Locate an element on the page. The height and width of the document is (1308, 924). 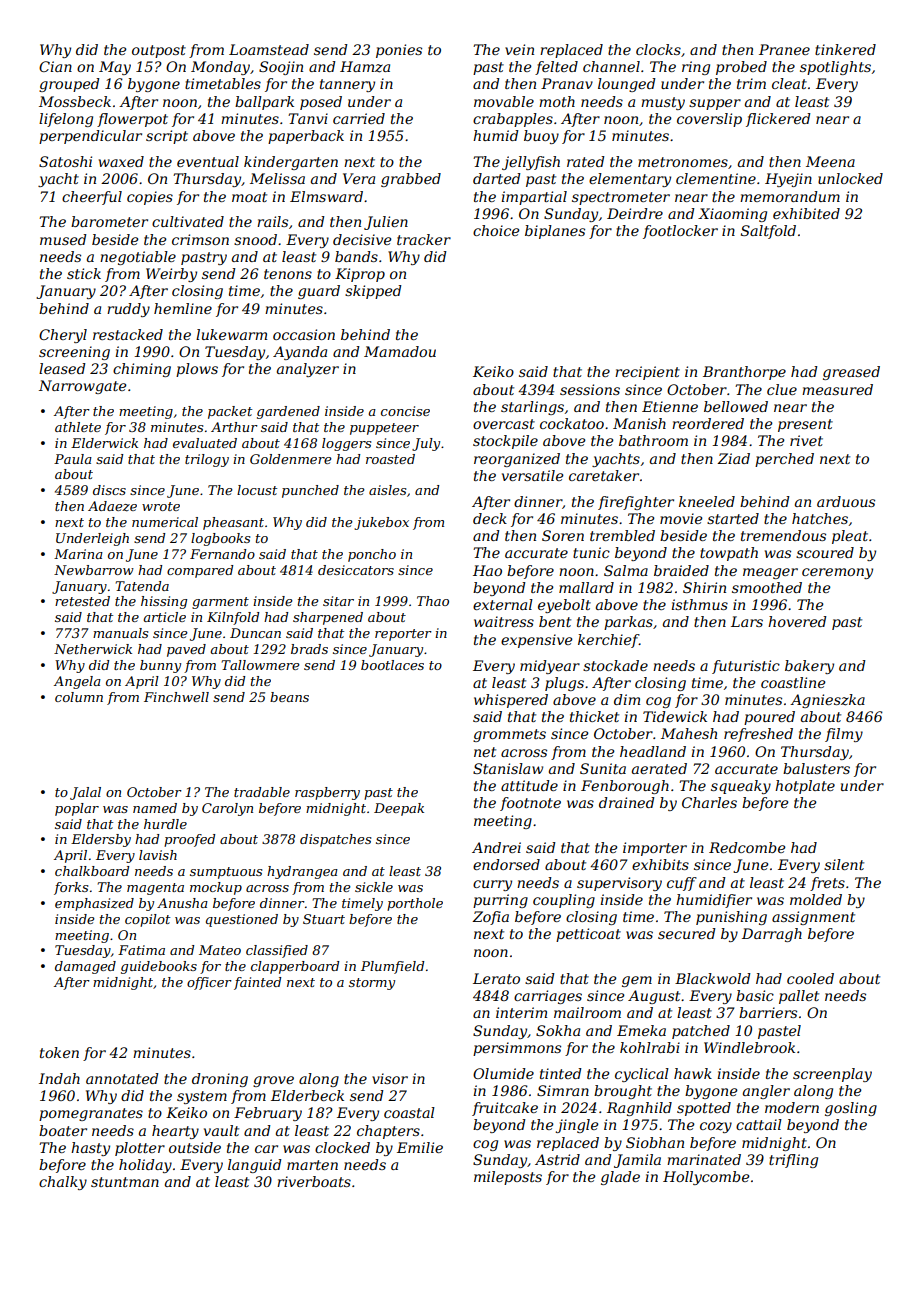
script is located at coordinates (167, 137).
